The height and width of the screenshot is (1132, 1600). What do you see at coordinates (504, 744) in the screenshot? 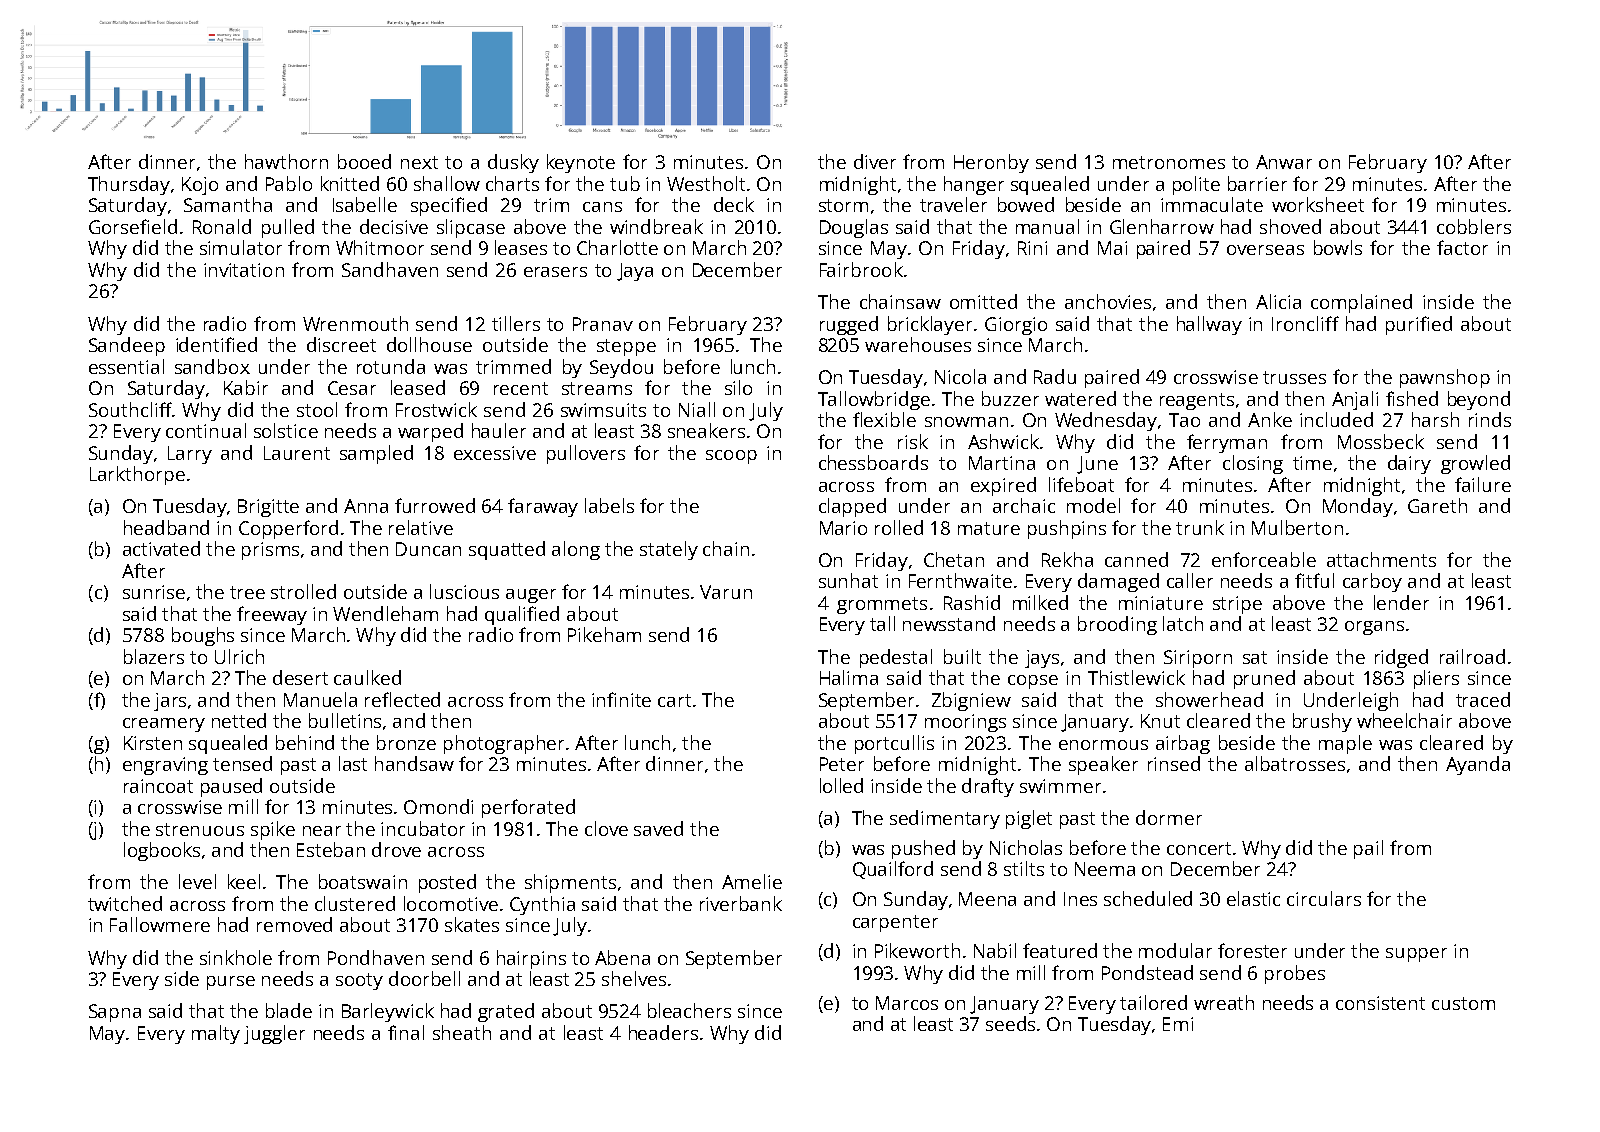
I see `photographer` at bounding box center [504, 744].
